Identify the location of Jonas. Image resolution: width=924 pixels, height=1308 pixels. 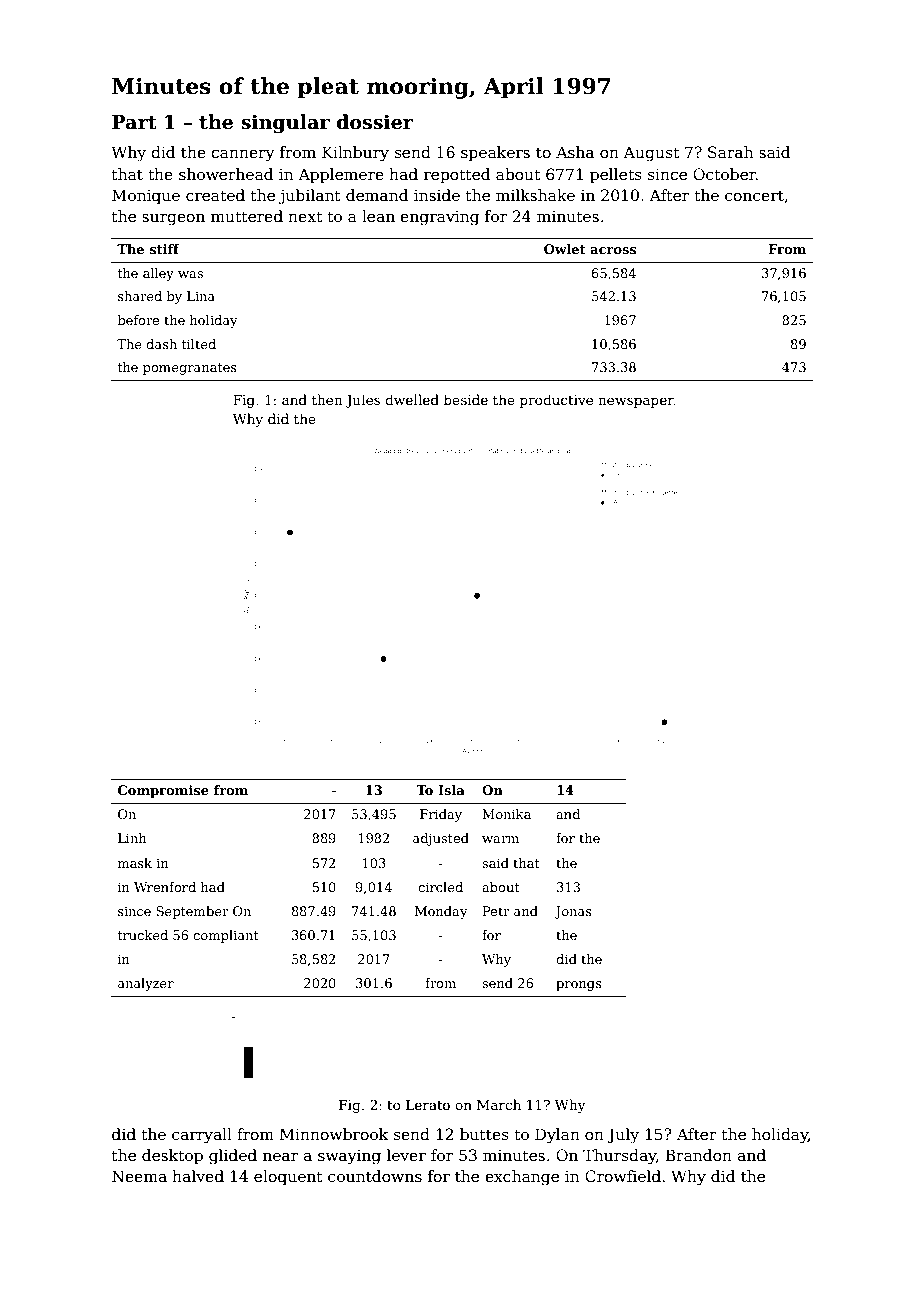
(573, 912).
